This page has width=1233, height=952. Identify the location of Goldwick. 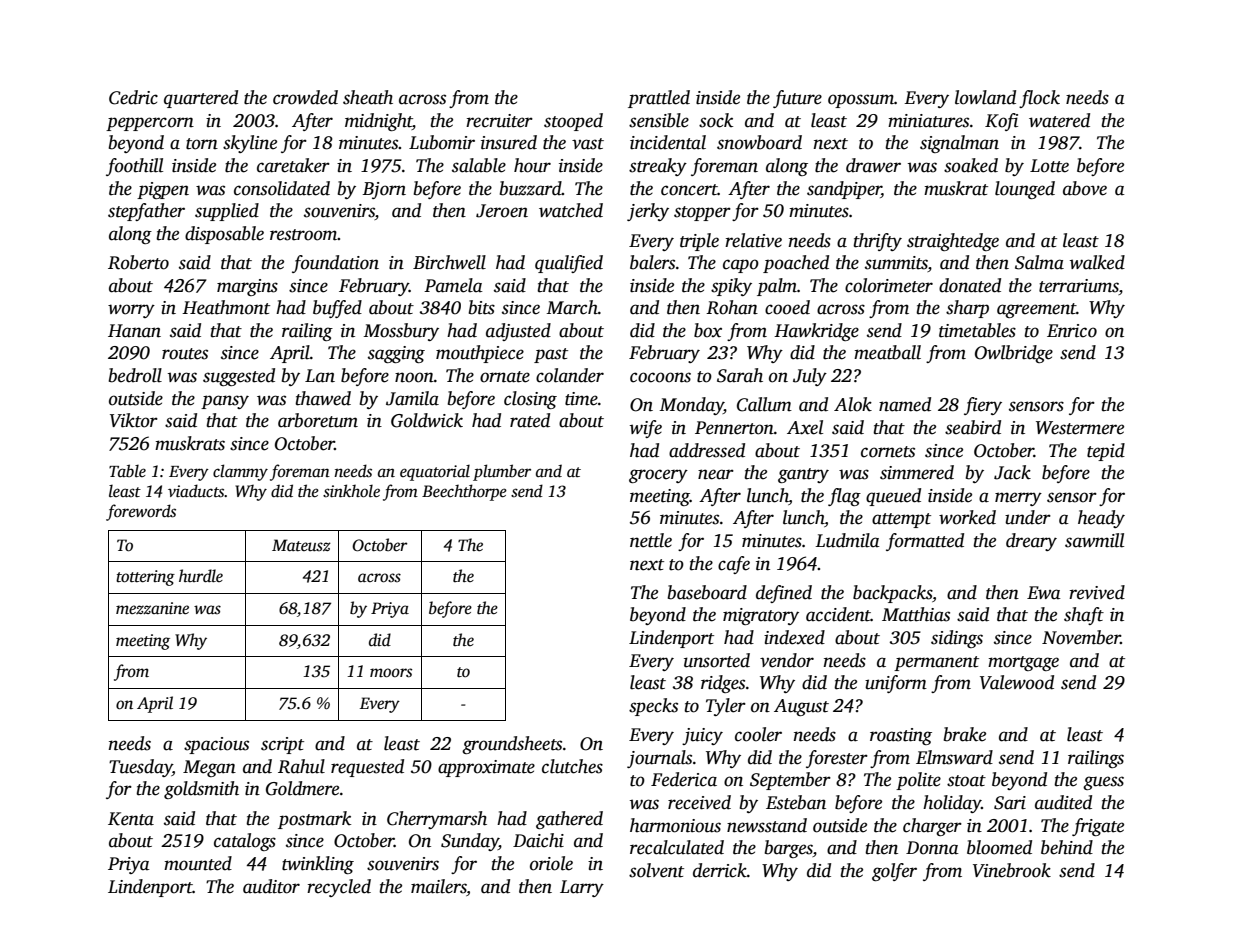
(427, 420).
